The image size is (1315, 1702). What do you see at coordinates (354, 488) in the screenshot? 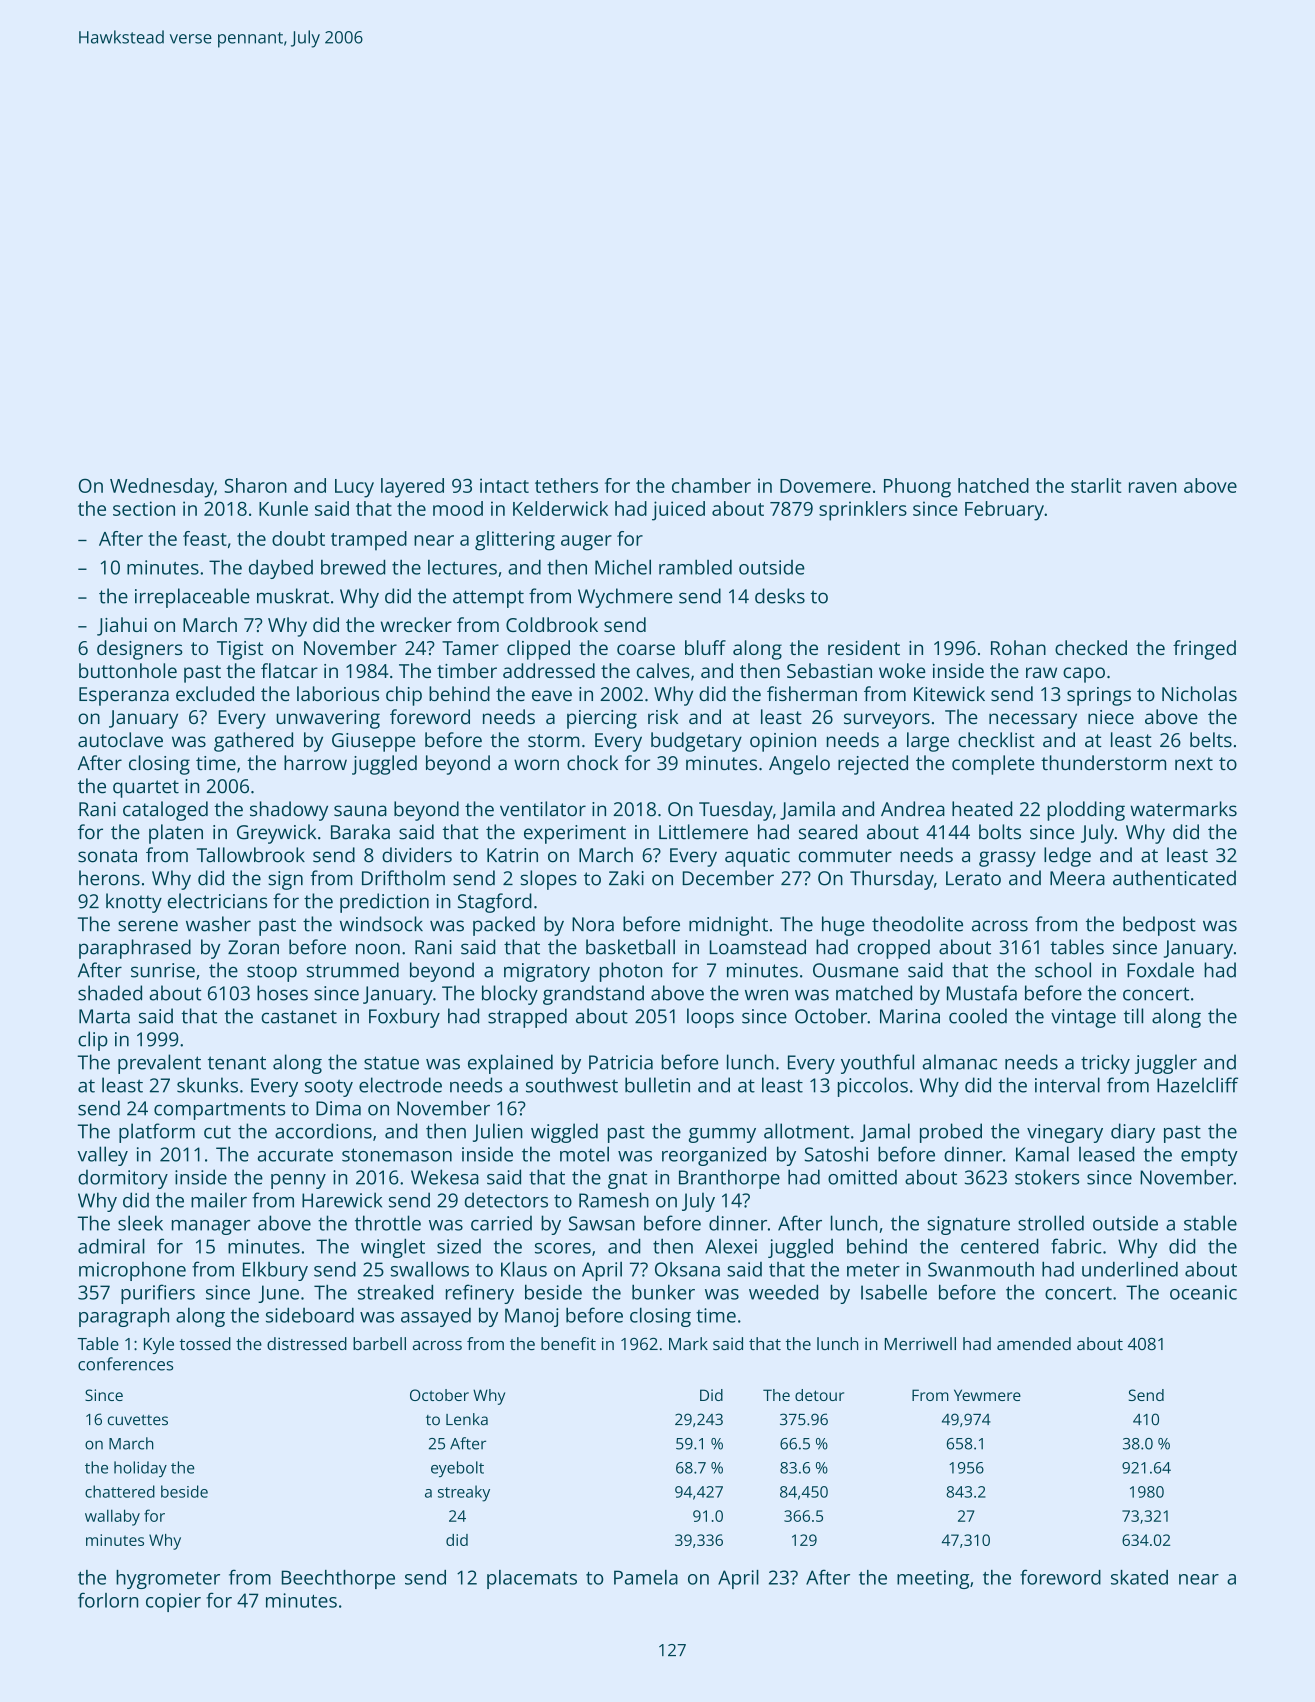
I see `Lucy` at bounding box center [354, 488].
